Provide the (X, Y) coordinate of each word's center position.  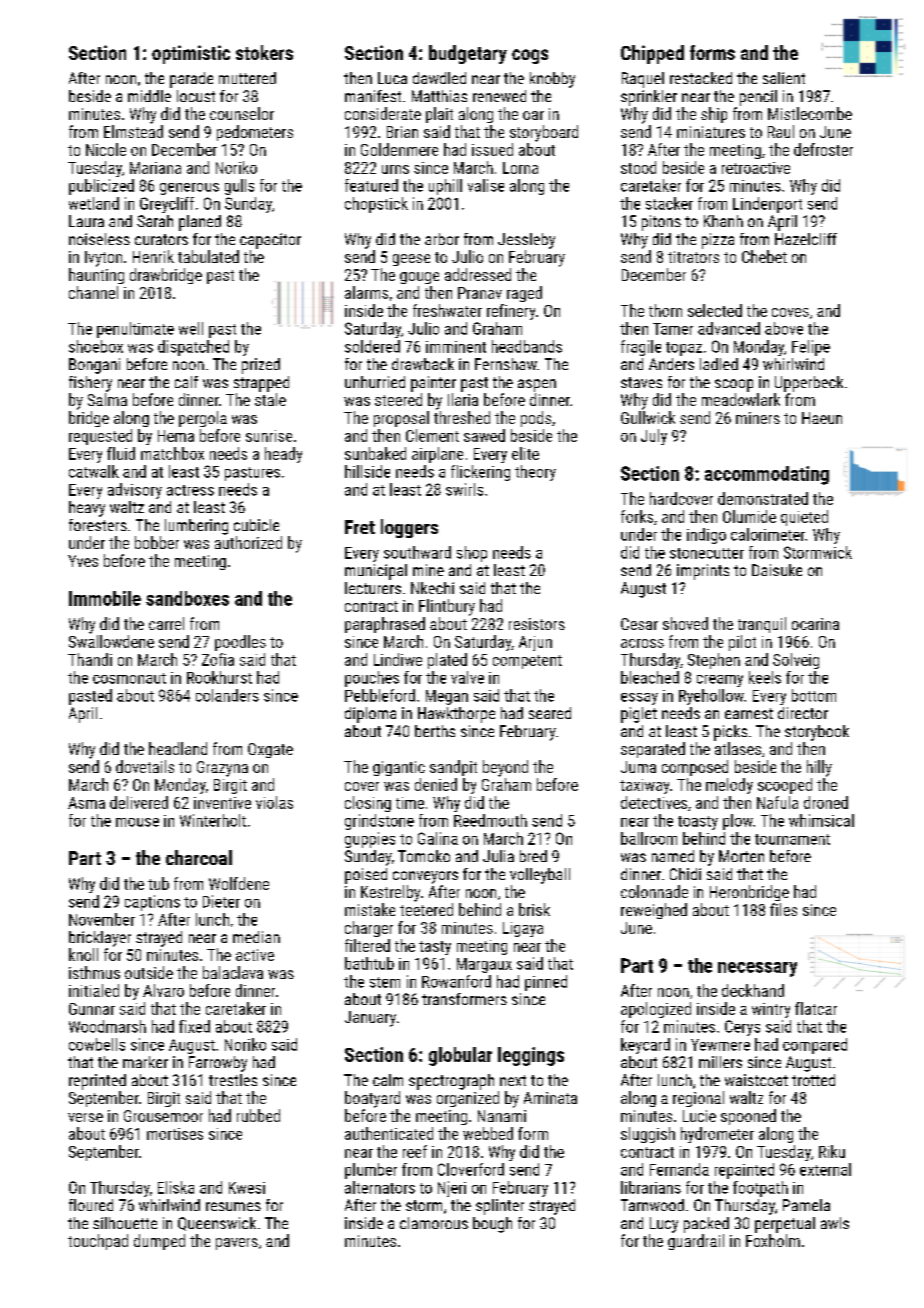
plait (439, 115)
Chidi (685, 874)
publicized (101, 187)
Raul (781, 131)
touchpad (98, 1242)
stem (385, 982)
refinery (511, 312)
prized (261, 366)
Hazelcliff (806, 239)
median (256, 937)
